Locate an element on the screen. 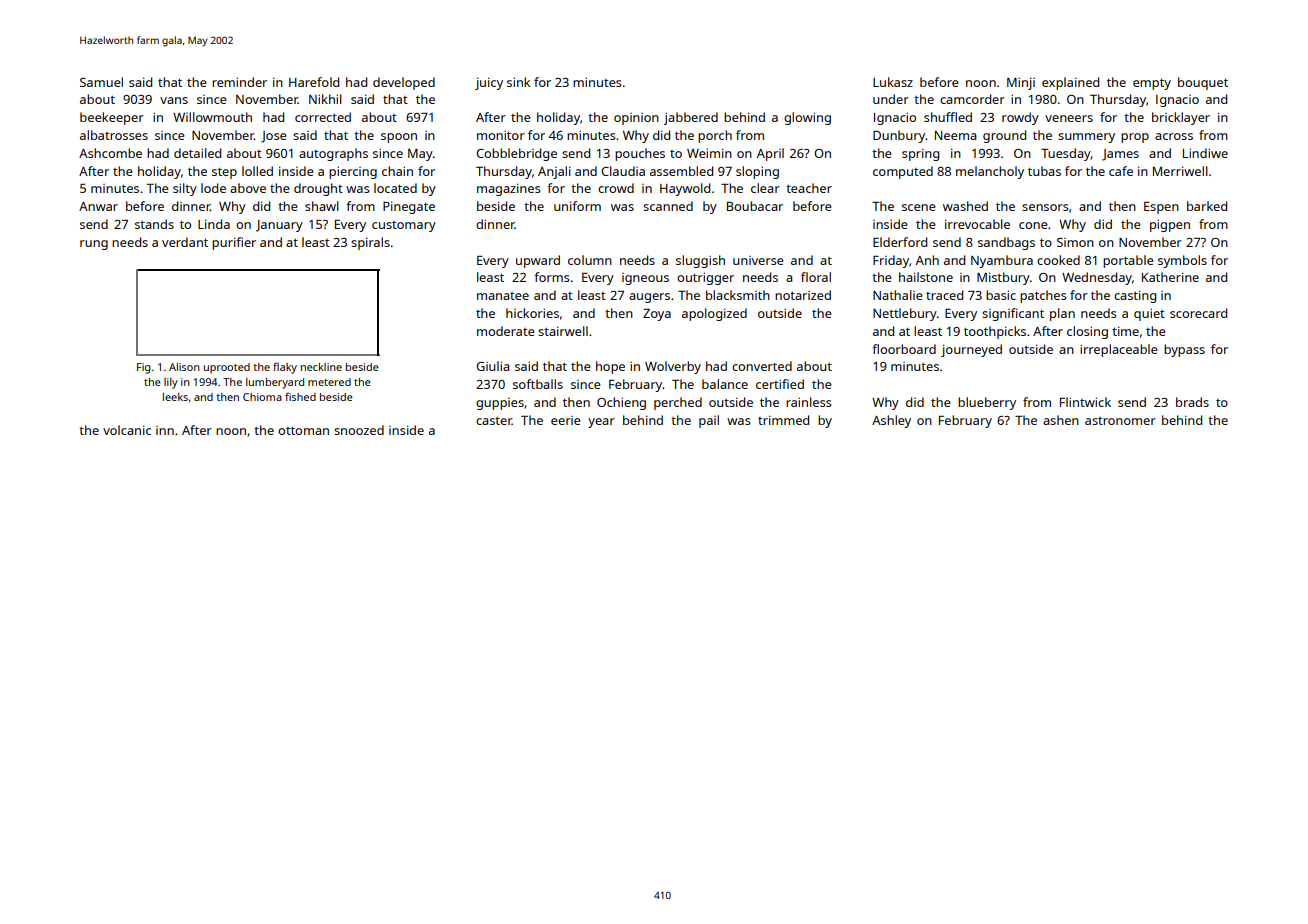 The height and width of the screenshot is (924, 1308). Samuel is located at coordinates (101, 82).
